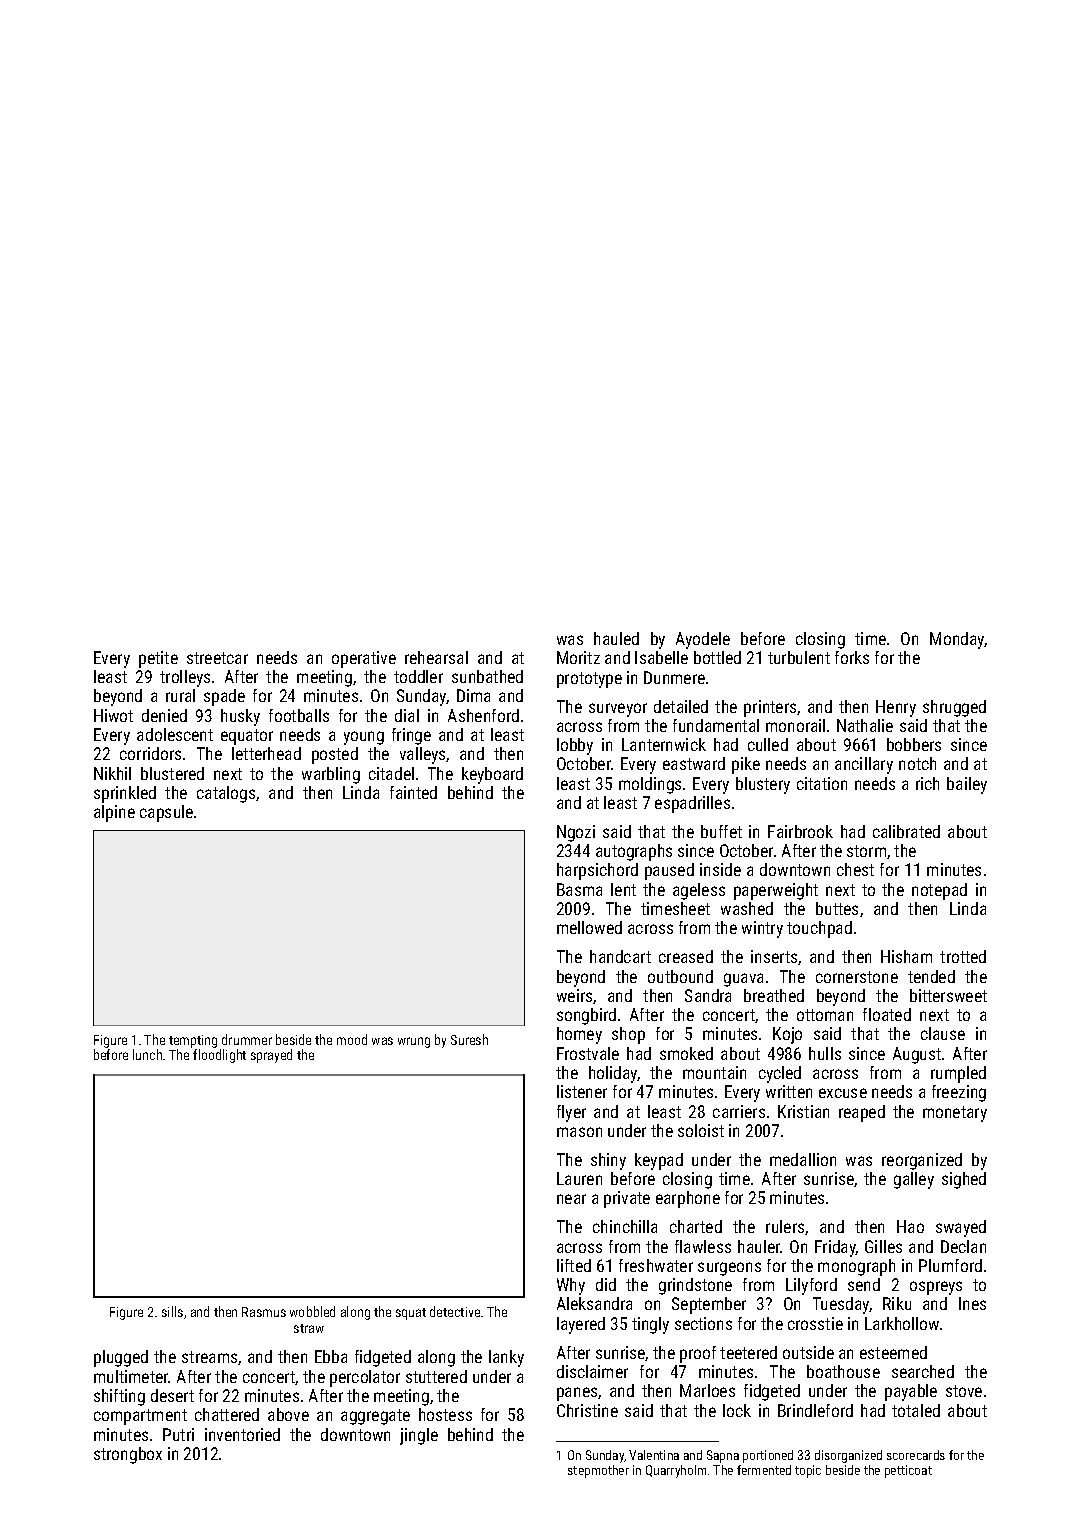 Image resolution: width=1081 pixels, height=1528 pixels. What do you see at coordinates (579, 1178) in the screenshot?
I see `Lauren` at bounding box center [579, 1178].
